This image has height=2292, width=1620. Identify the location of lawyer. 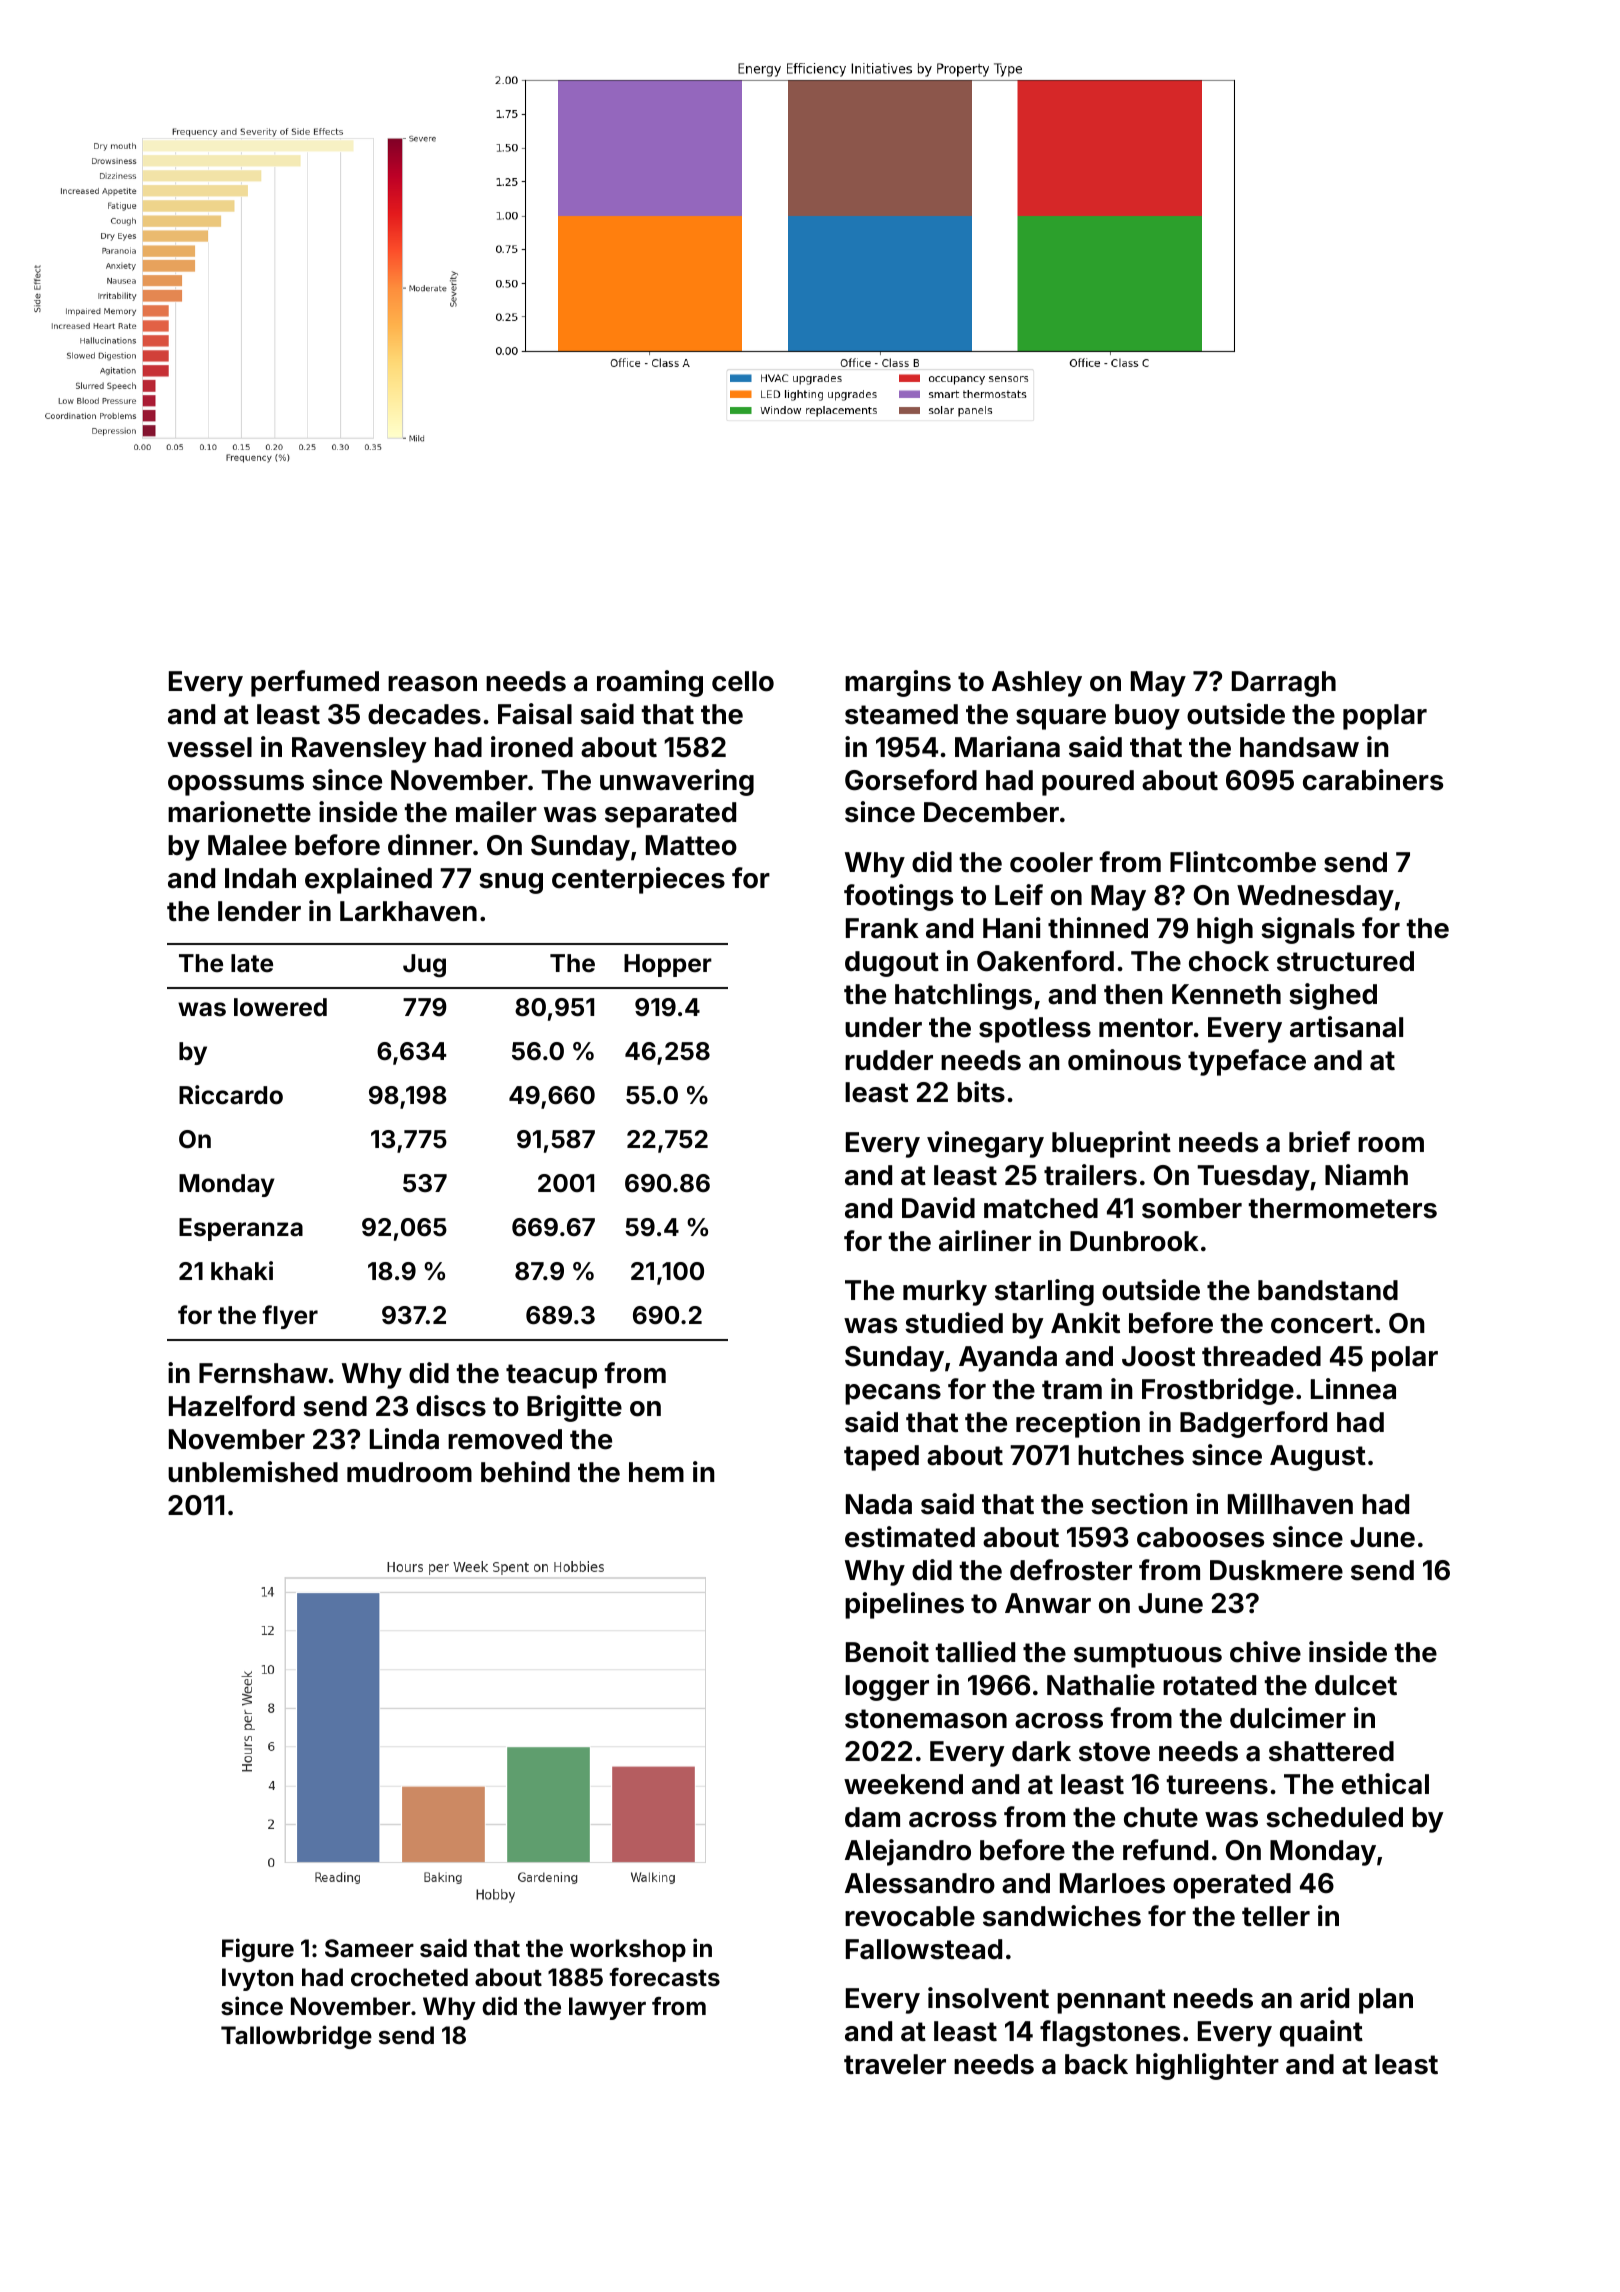
(607, 2008).
